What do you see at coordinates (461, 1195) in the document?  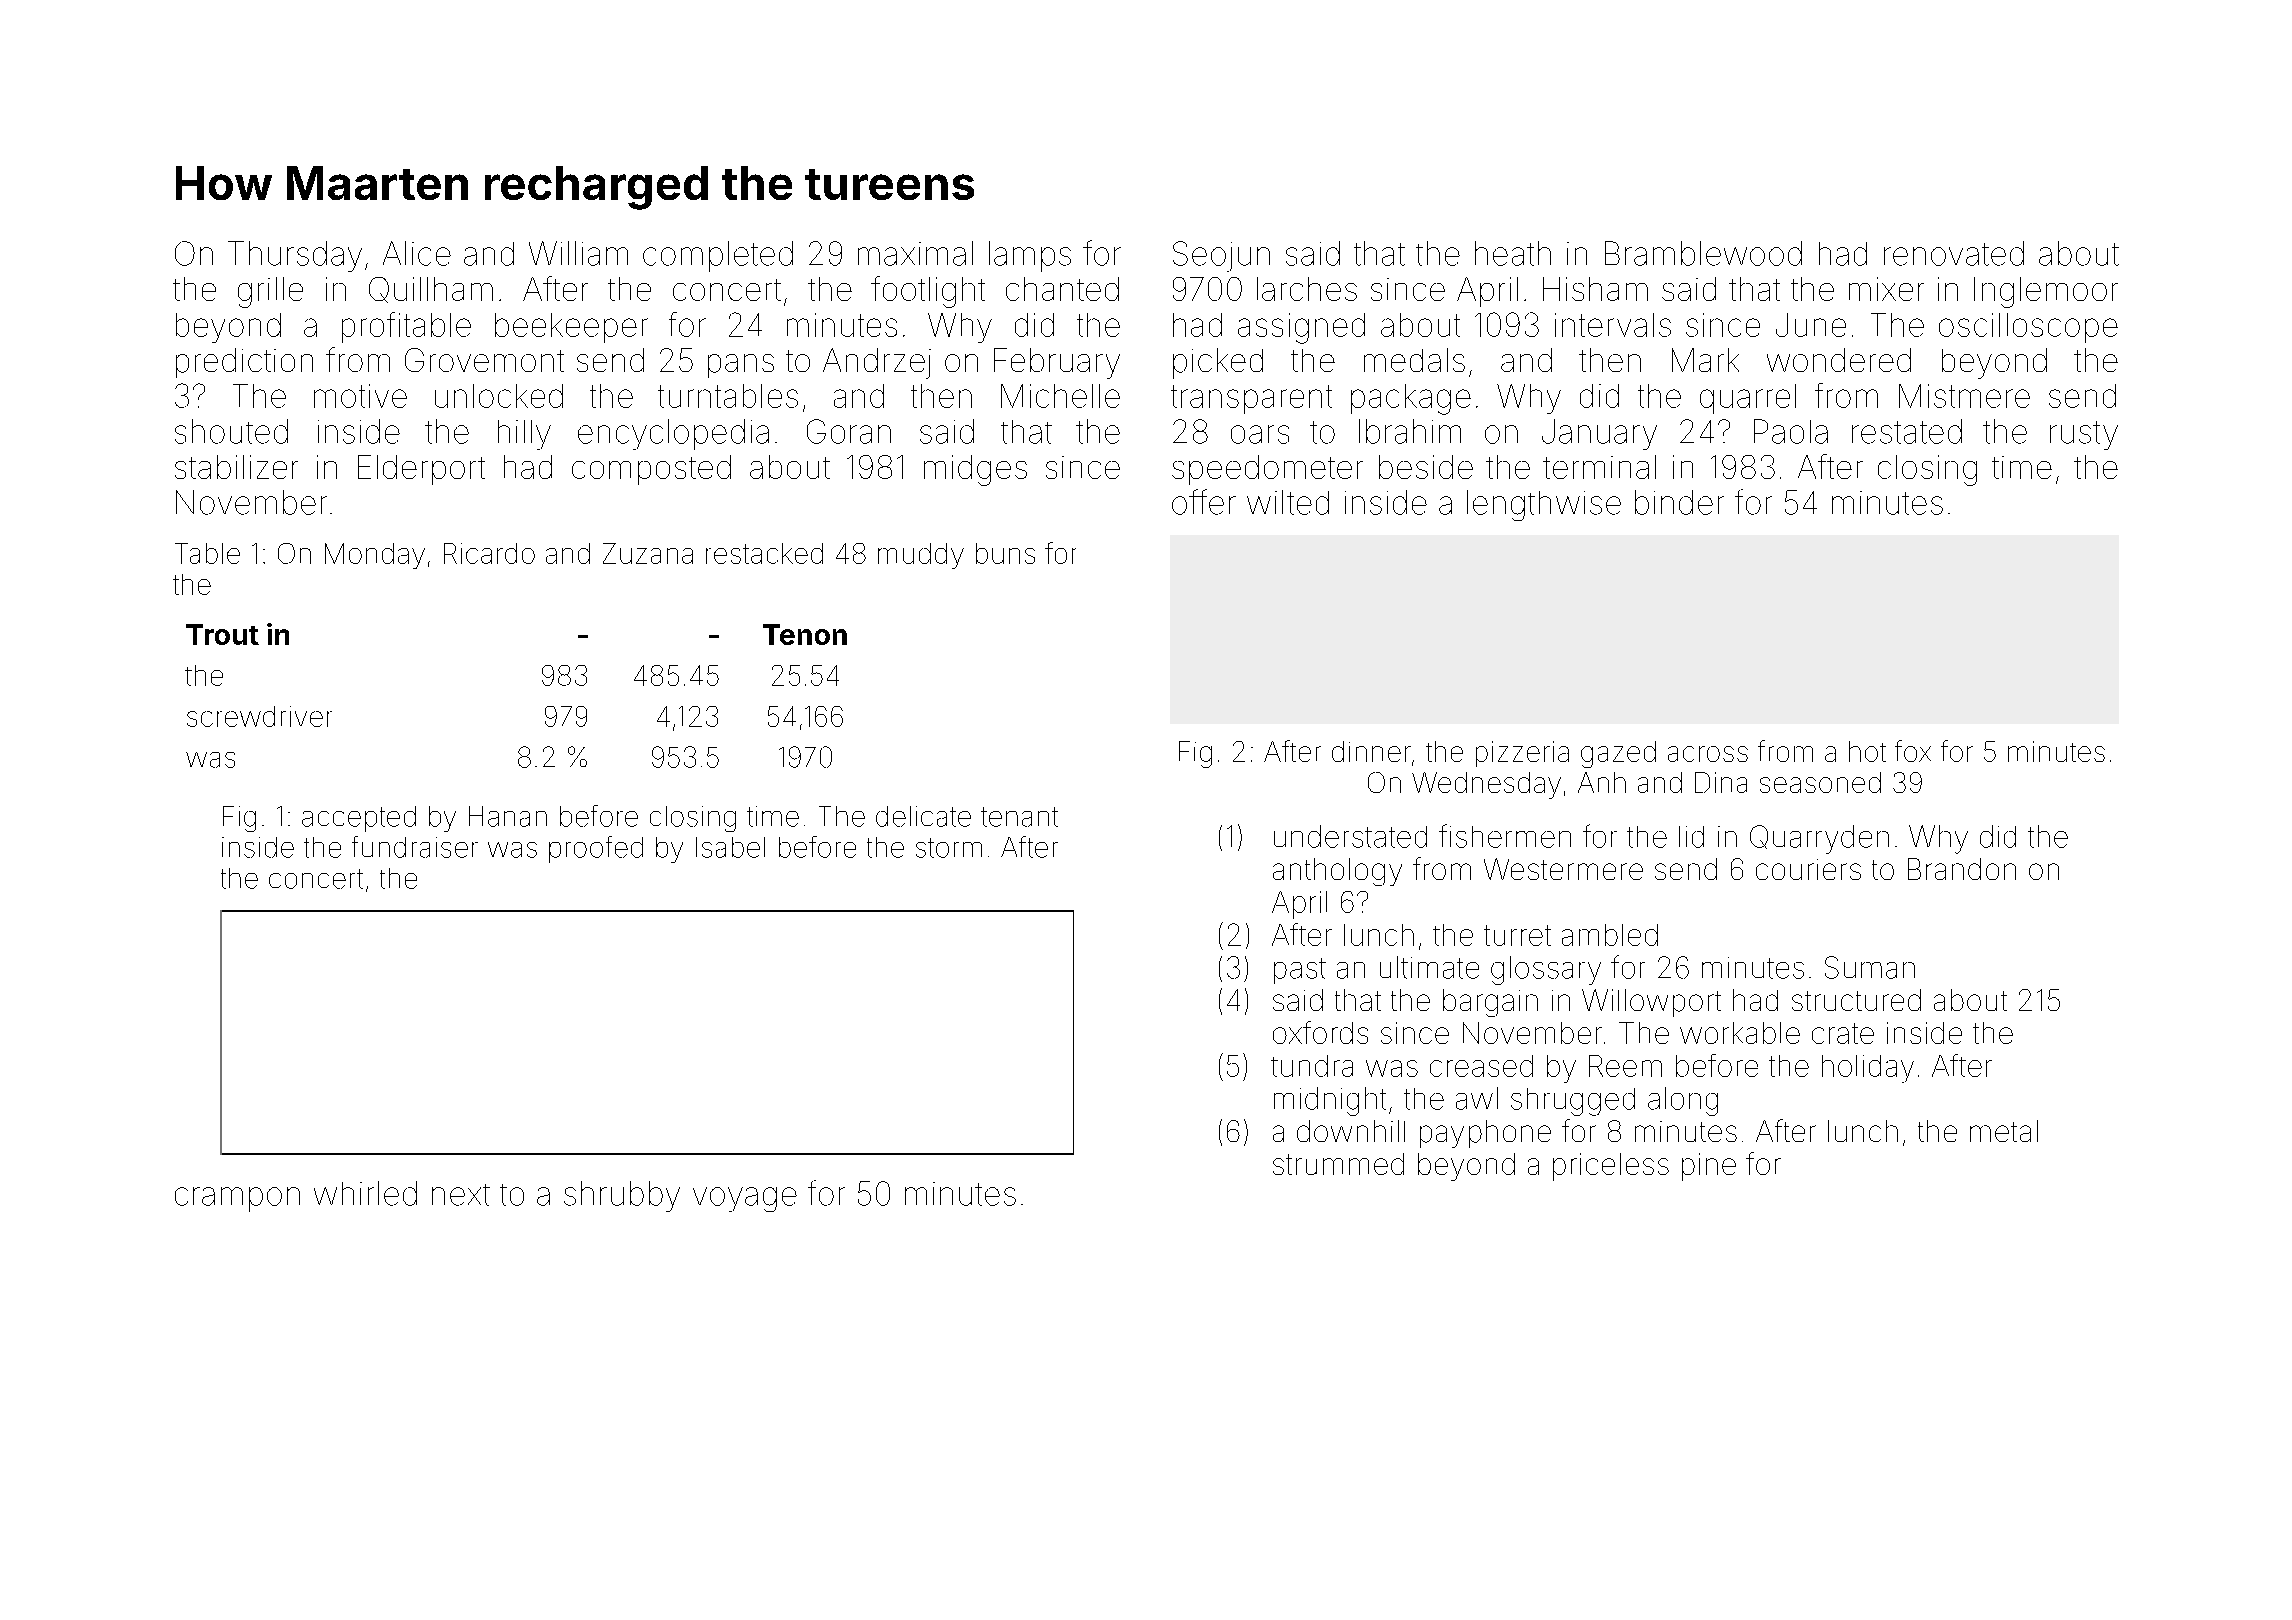 I see `next` at bounding box center [461, 1195].
